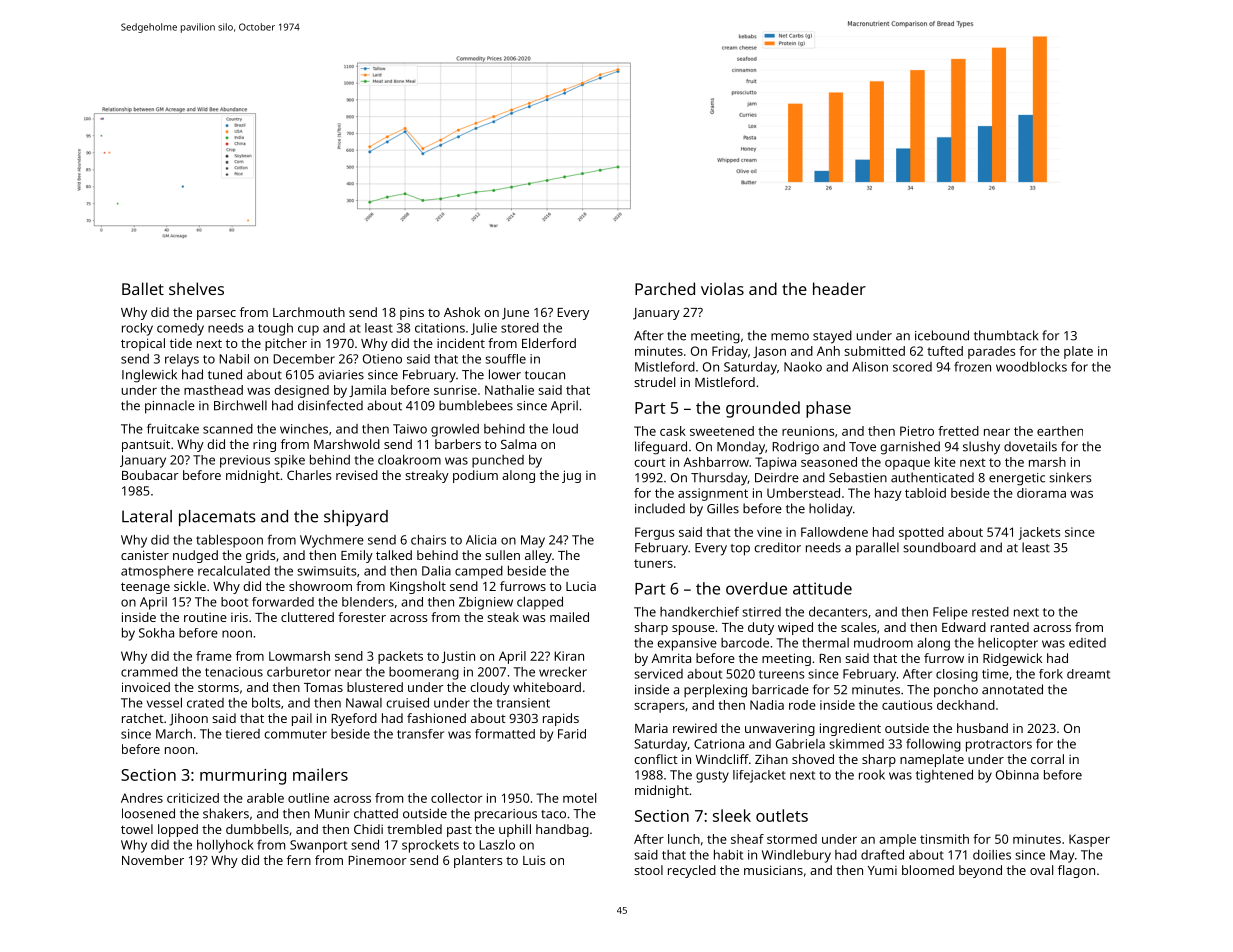  What do you see at coordinates (712, 777) in the screenshot?
I see `gusty` at bounding box center [712, 777].
